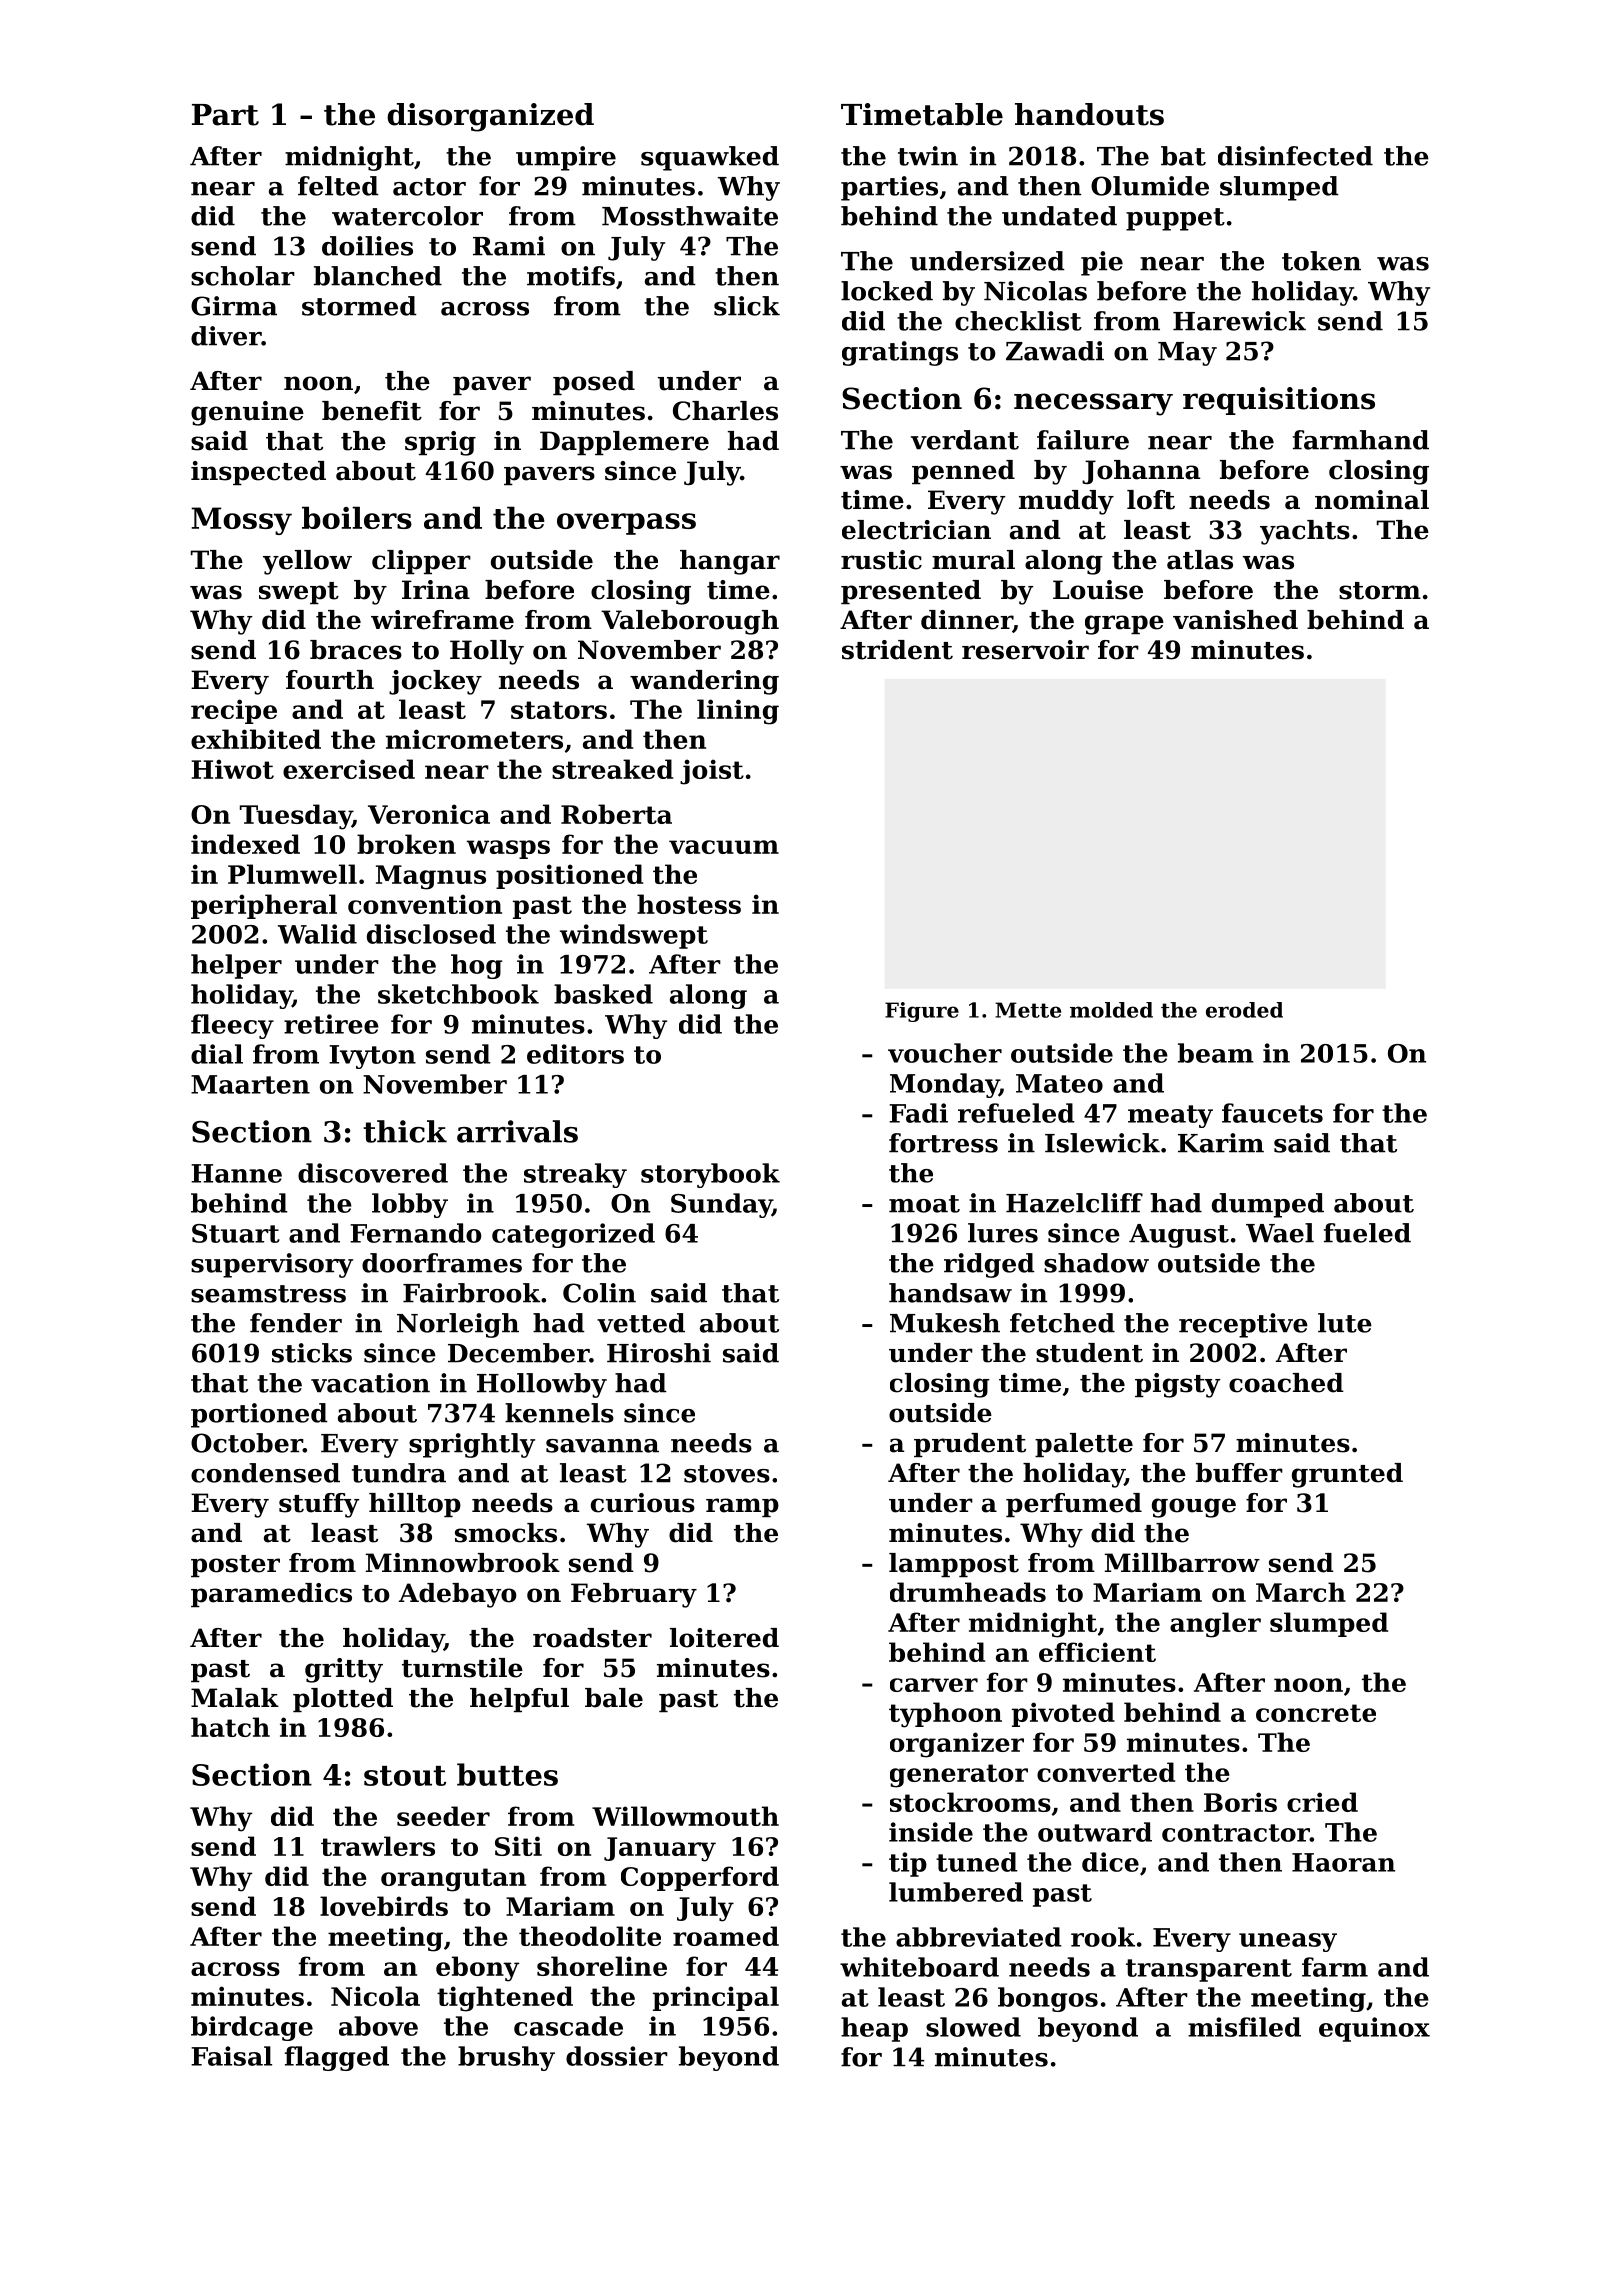  Describe the element at coordinates (337, 2058) in the page. I see `flagged` at that location.
